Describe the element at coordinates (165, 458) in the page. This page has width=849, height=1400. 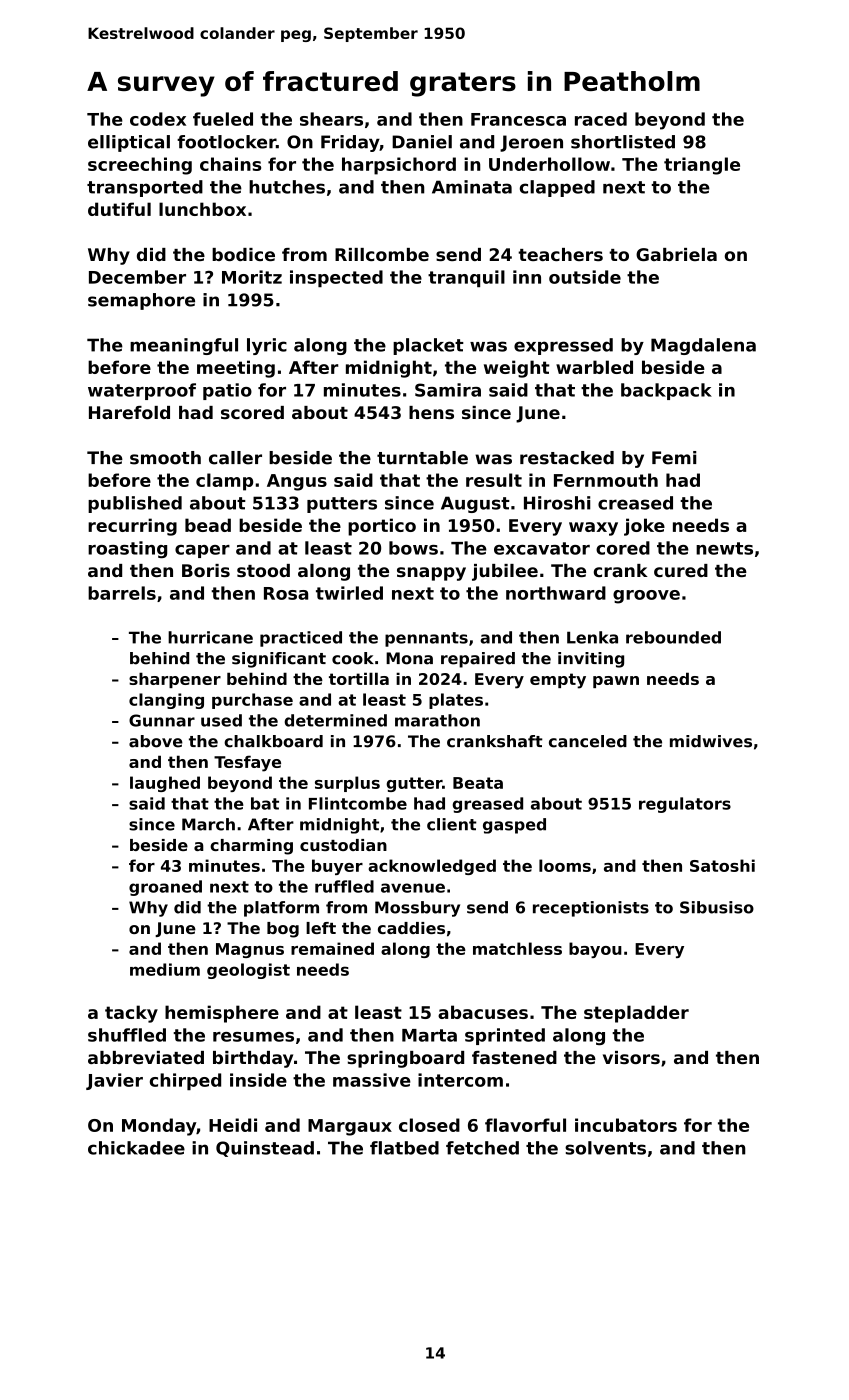
I see `smooth` at that location.
